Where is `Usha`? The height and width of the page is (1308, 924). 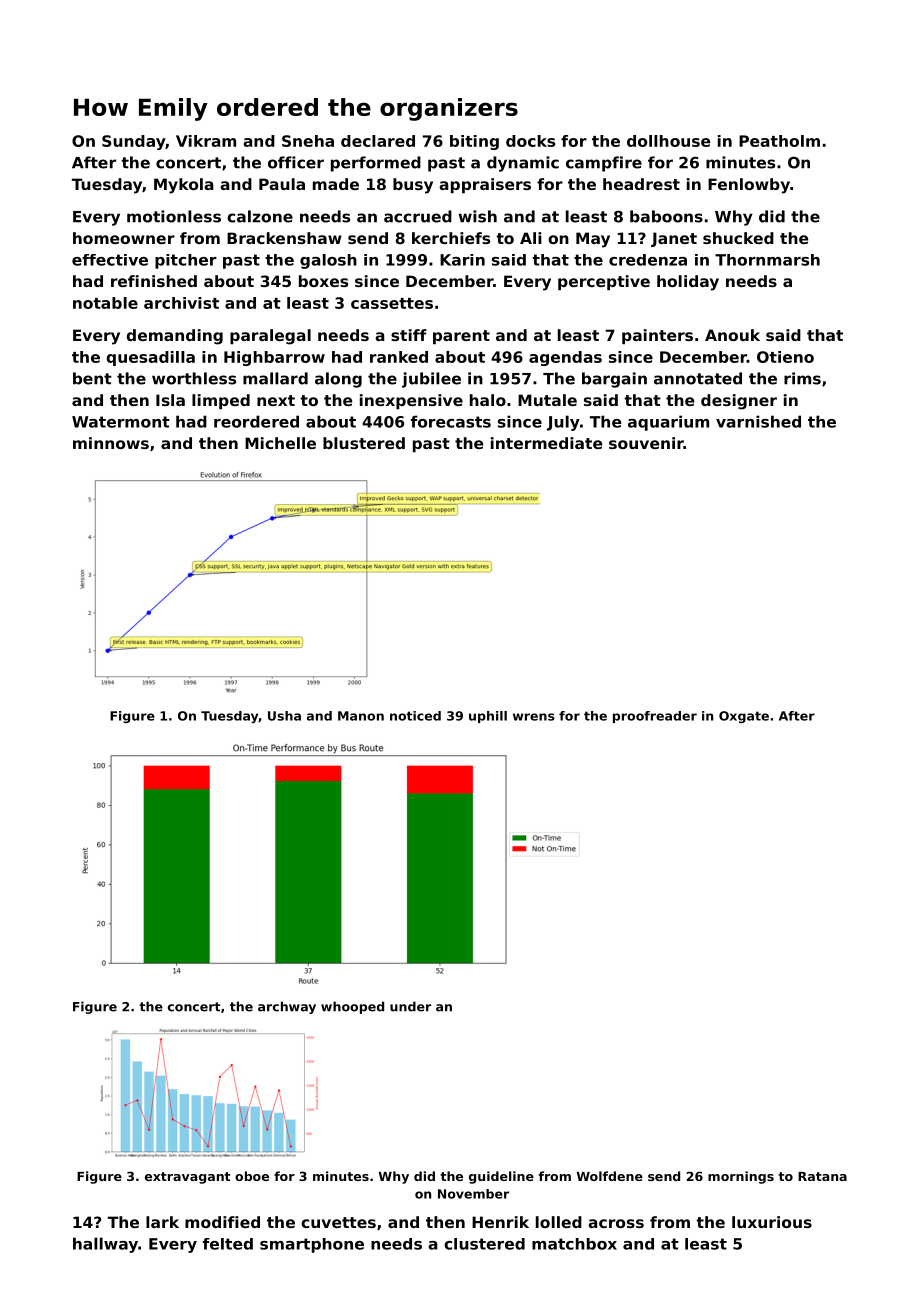 Usha is located at coordinates (284, 716).
